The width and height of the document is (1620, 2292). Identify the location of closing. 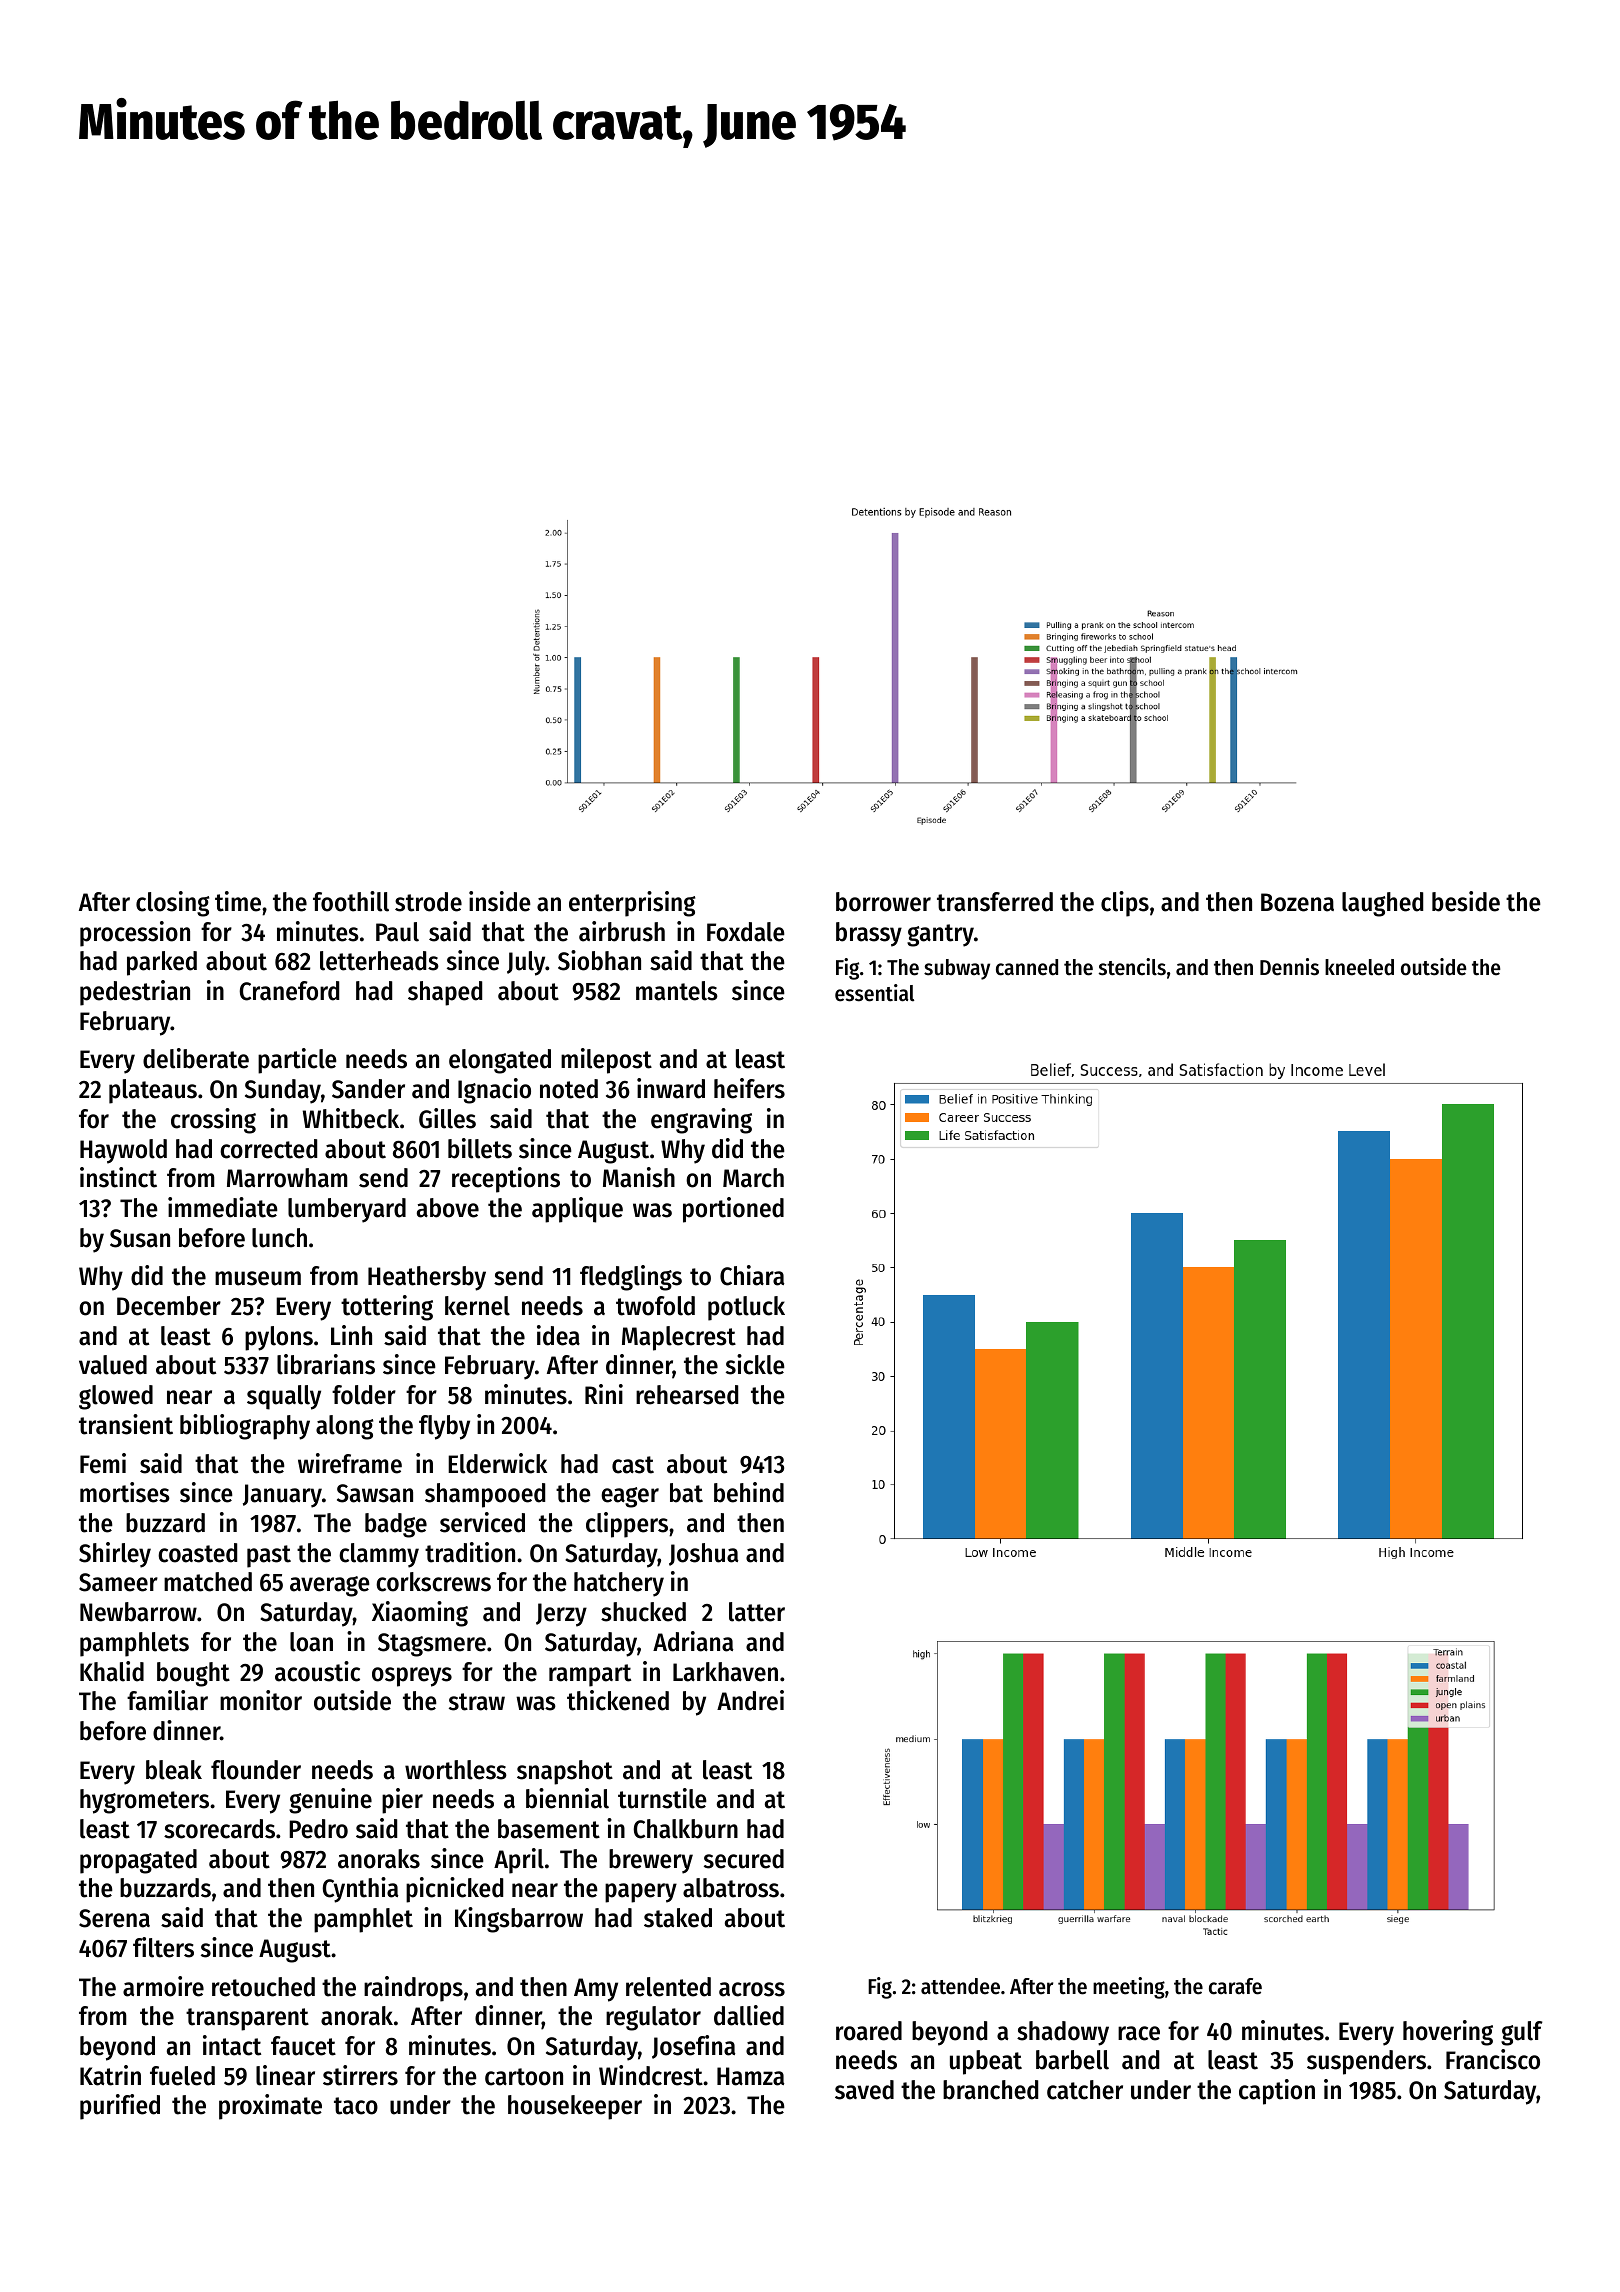
(172, 904).
